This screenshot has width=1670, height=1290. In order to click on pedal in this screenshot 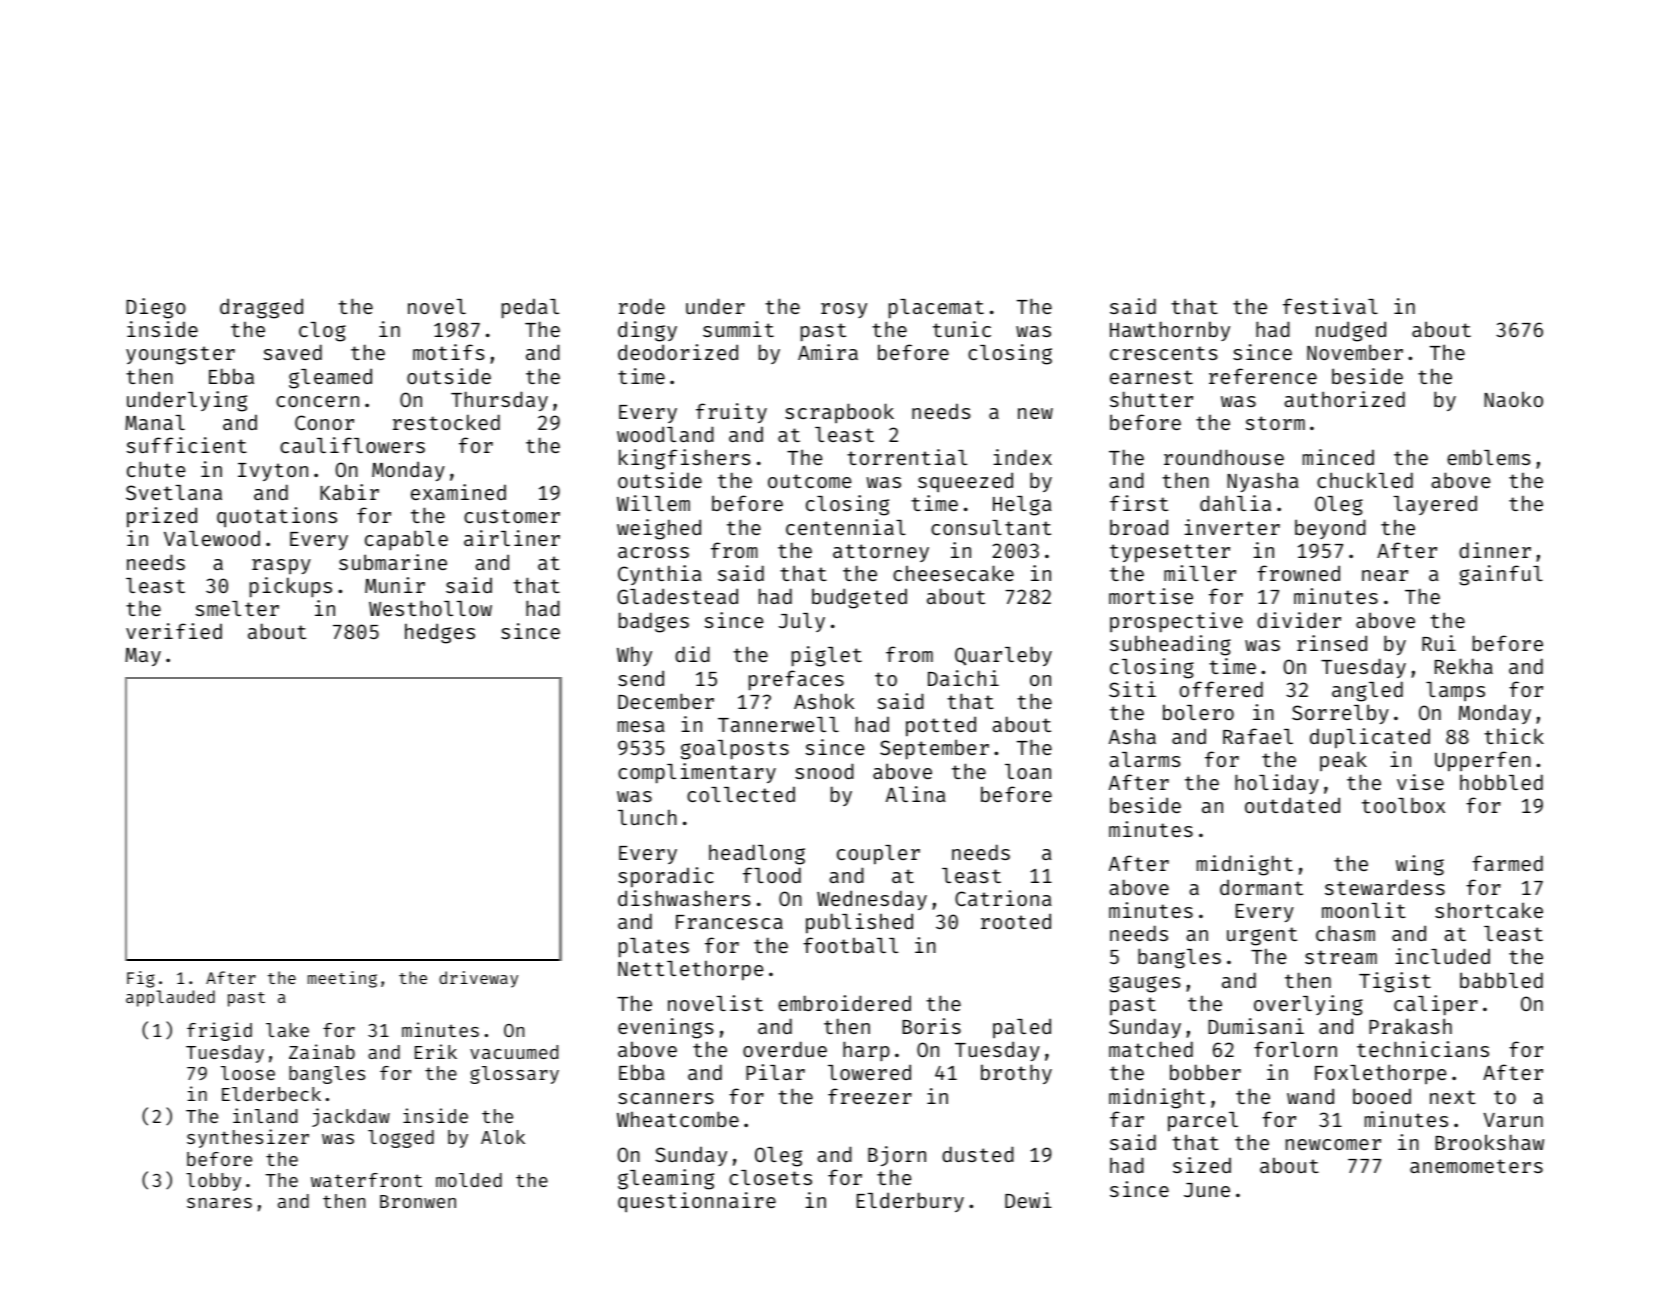, I will do `click(530, 308)`.
